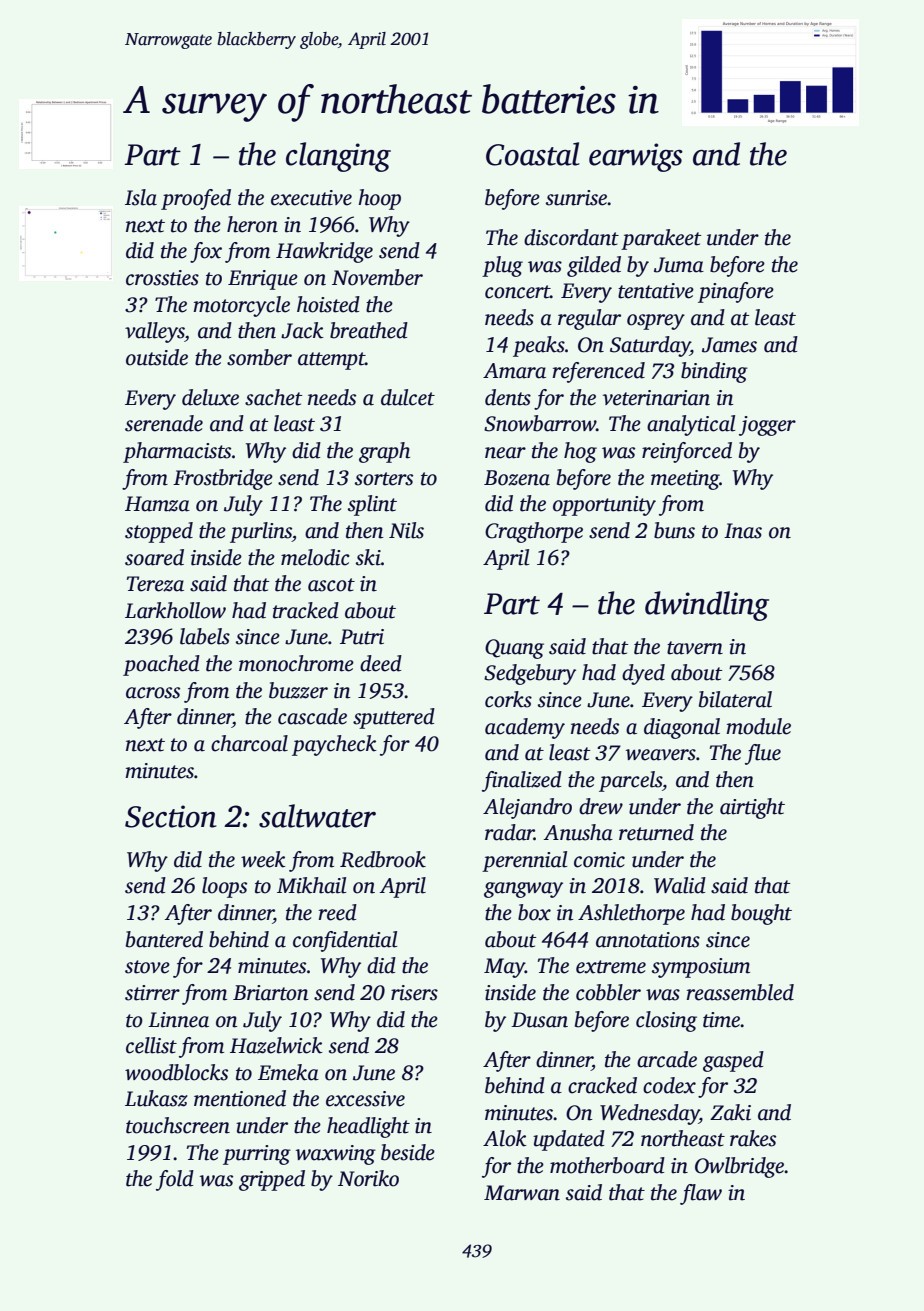 The image size is (924, 1311). What do you see at coordinates (522, 1193) in the image?
I see `Marwan` at bounding box center [522, 1193].
